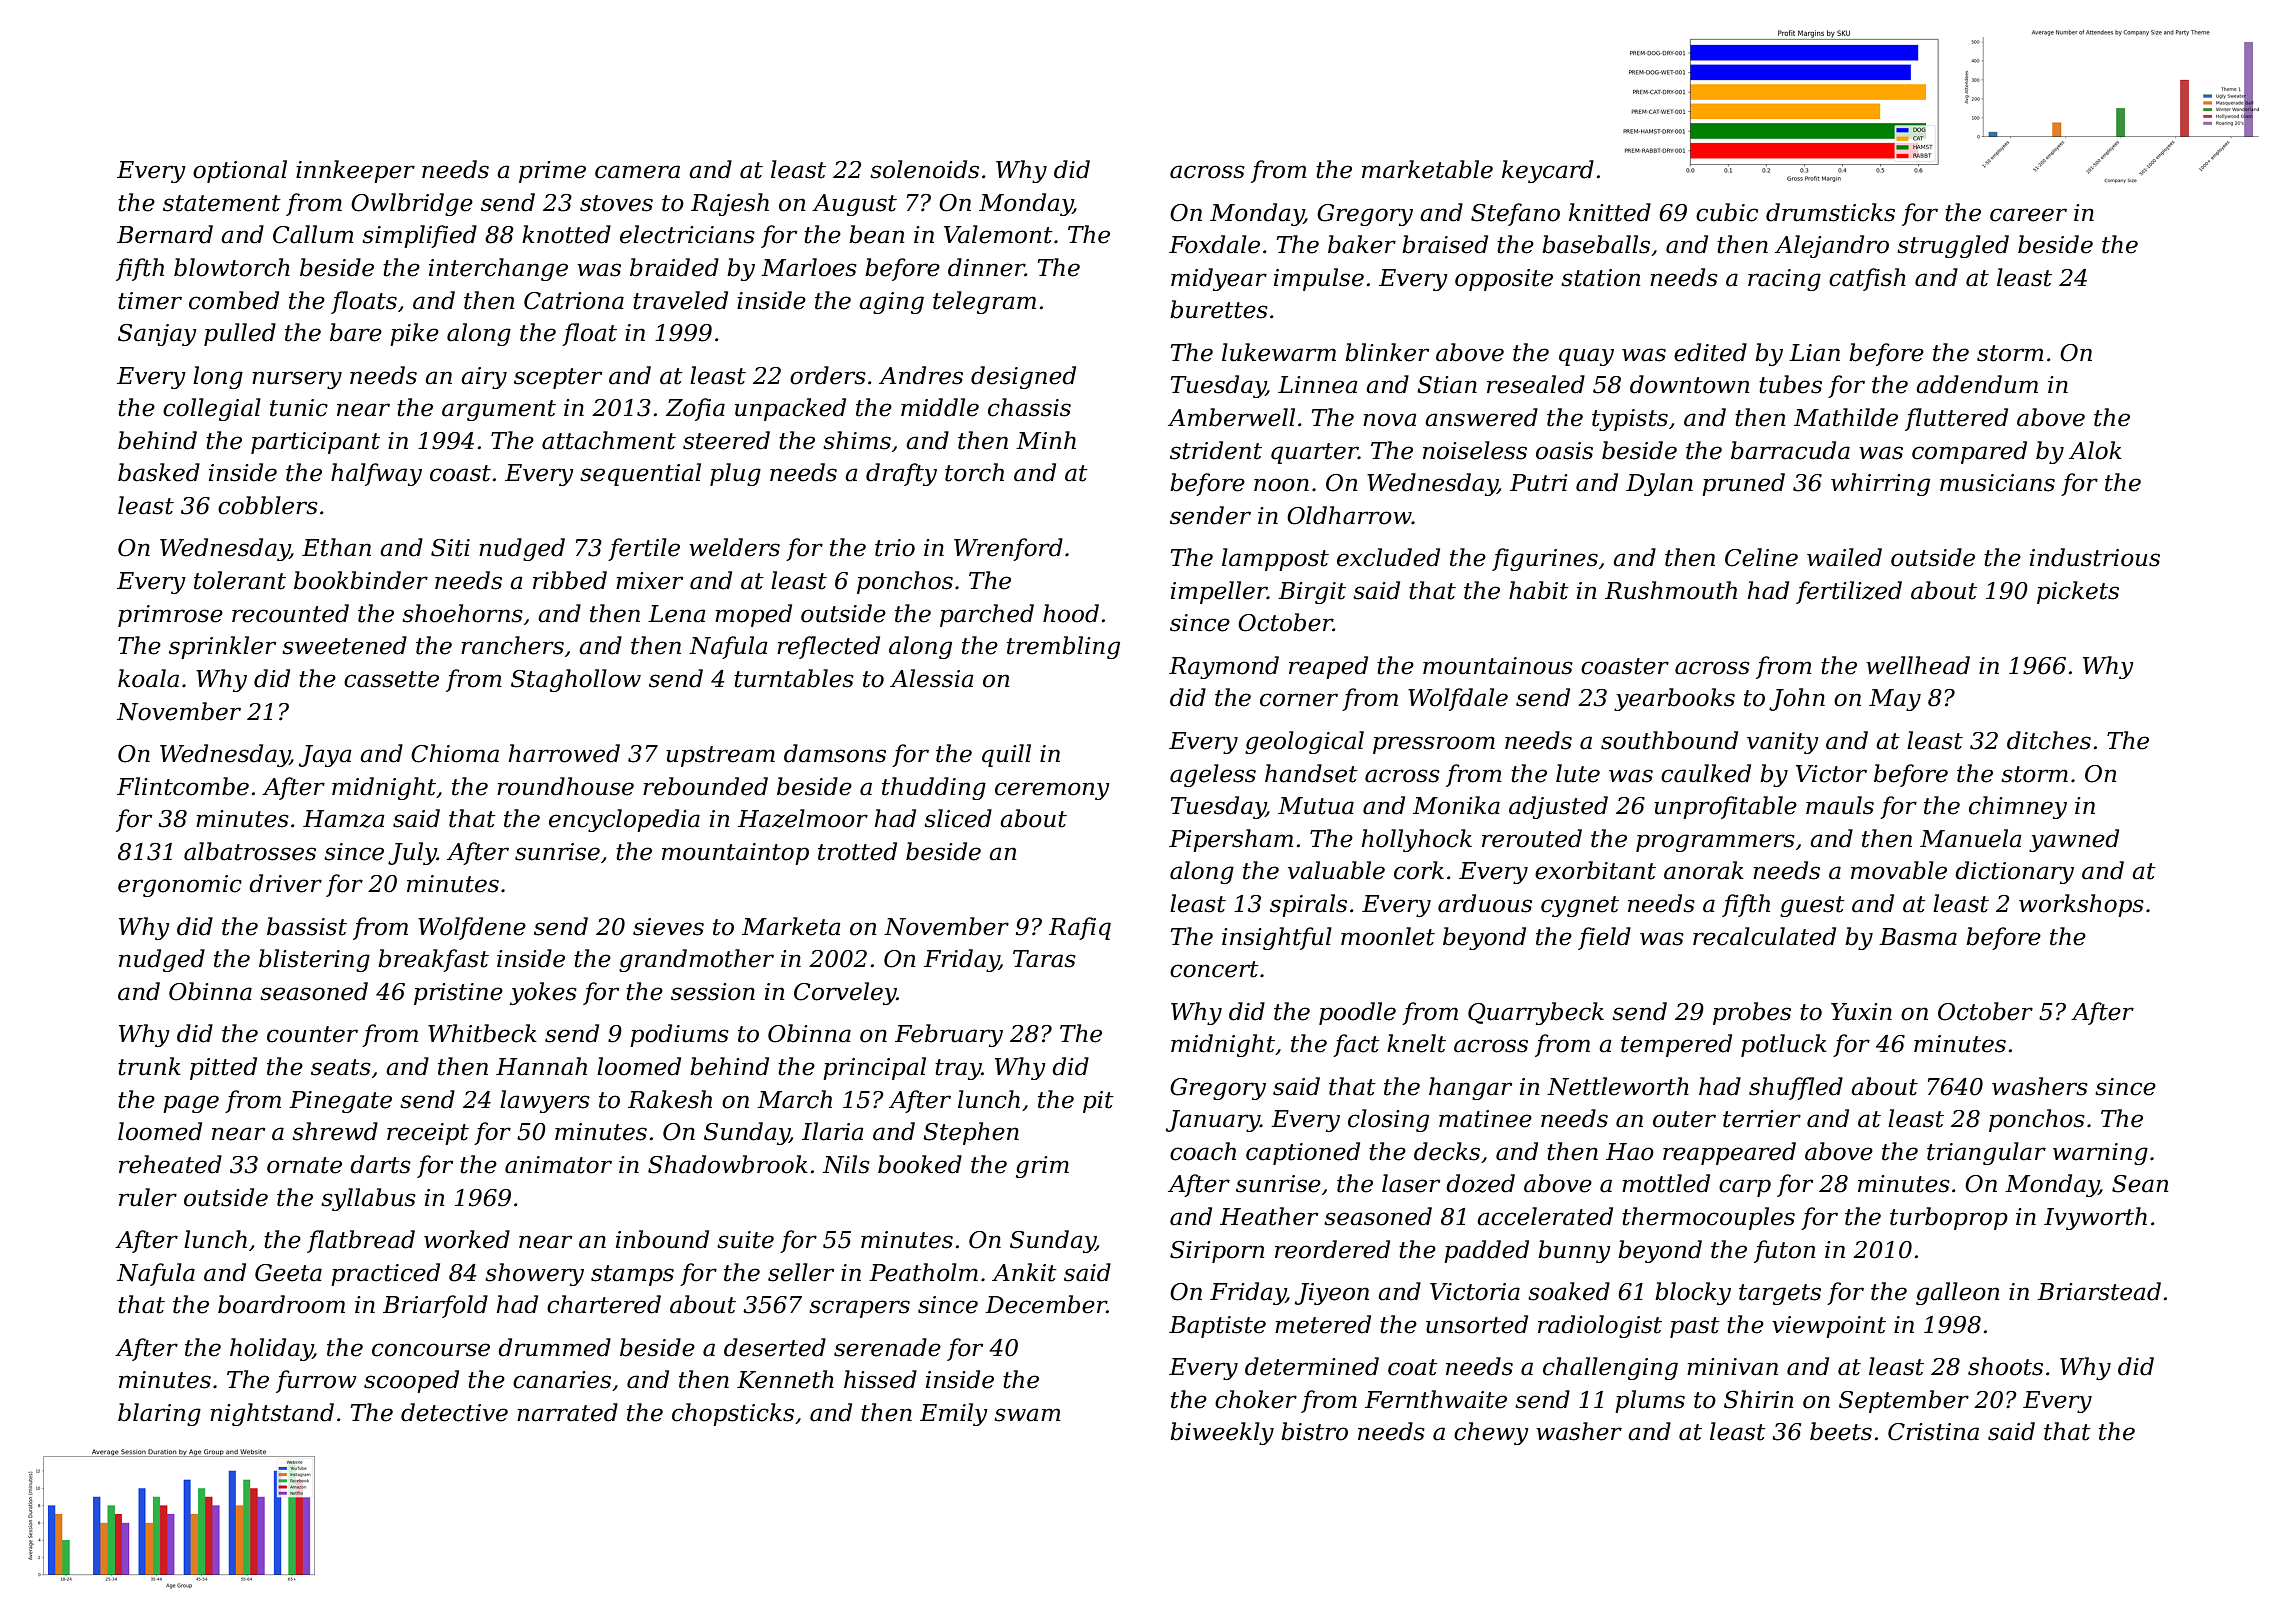 This screenshot has height=1620, width=2292. I want to click on hissed, so click(880, 1379).
